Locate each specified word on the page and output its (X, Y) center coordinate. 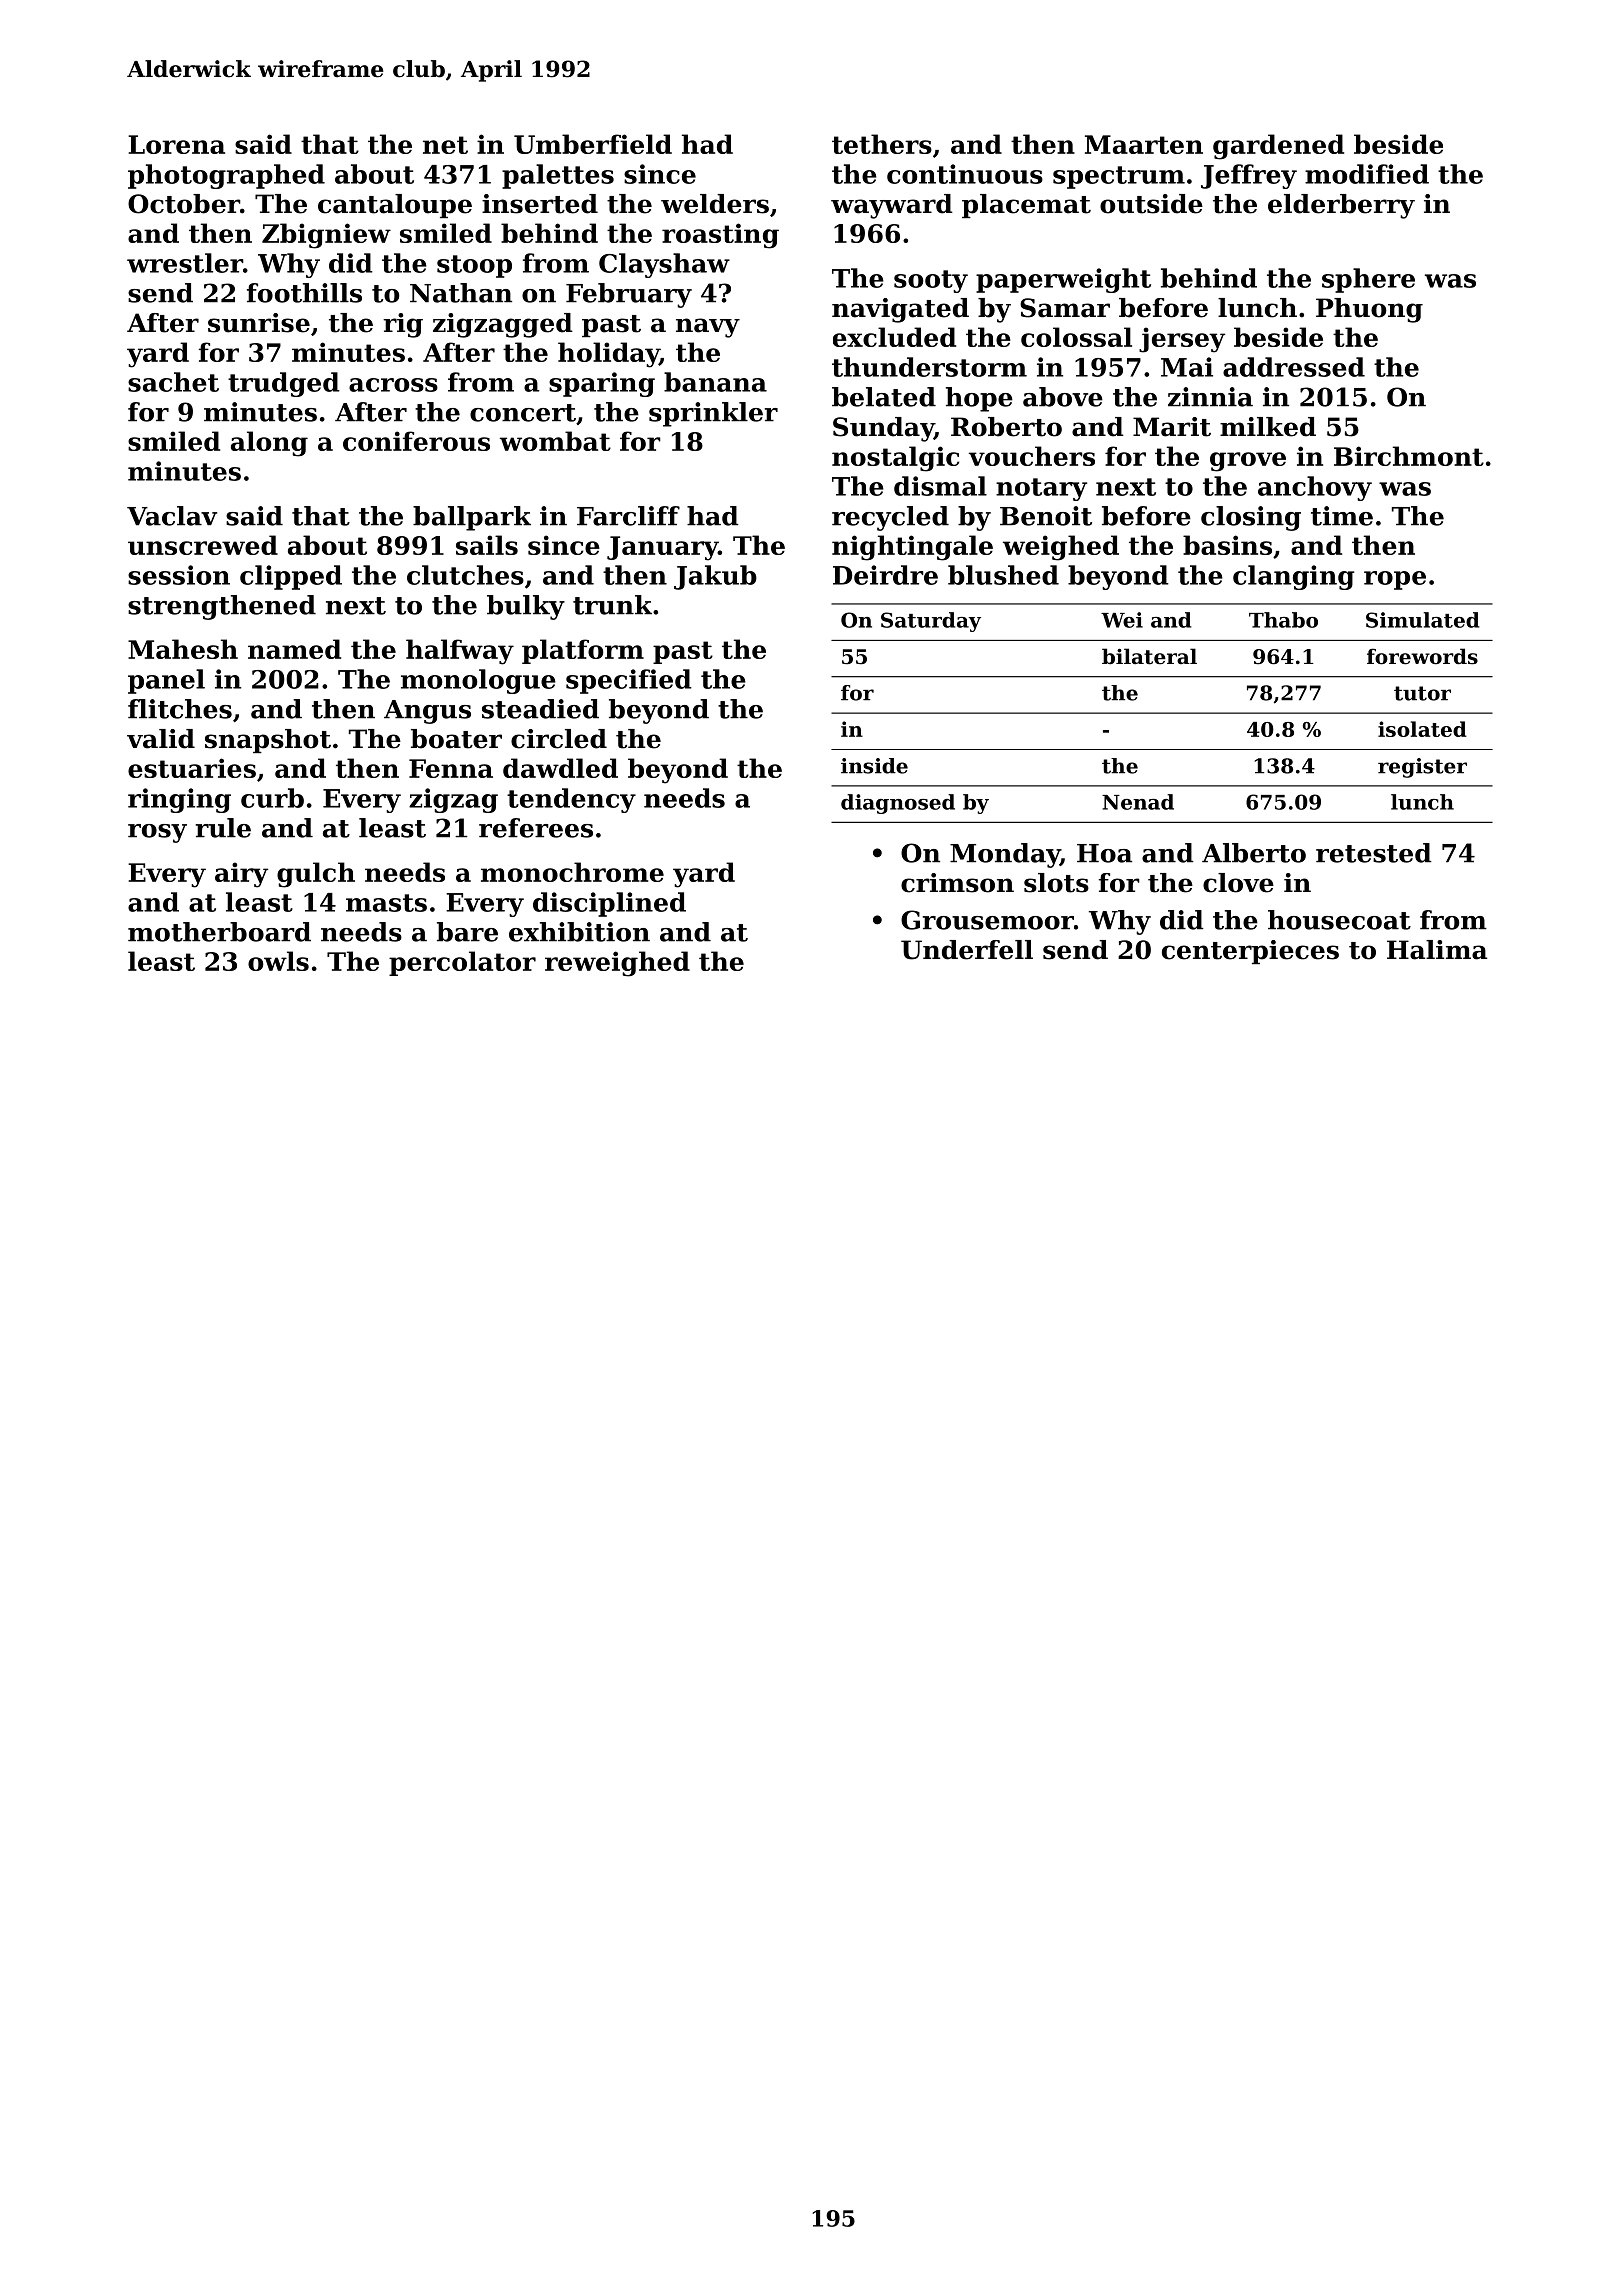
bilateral (1149, 656)
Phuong (1369, 310)
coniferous (416, 441)
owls (278, 961)
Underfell (967, 950)
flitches (180, 709)
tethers (882, 144)
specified (629, 681)
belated (884, 397)
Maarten (1144, 144)
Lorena (176, 144)
